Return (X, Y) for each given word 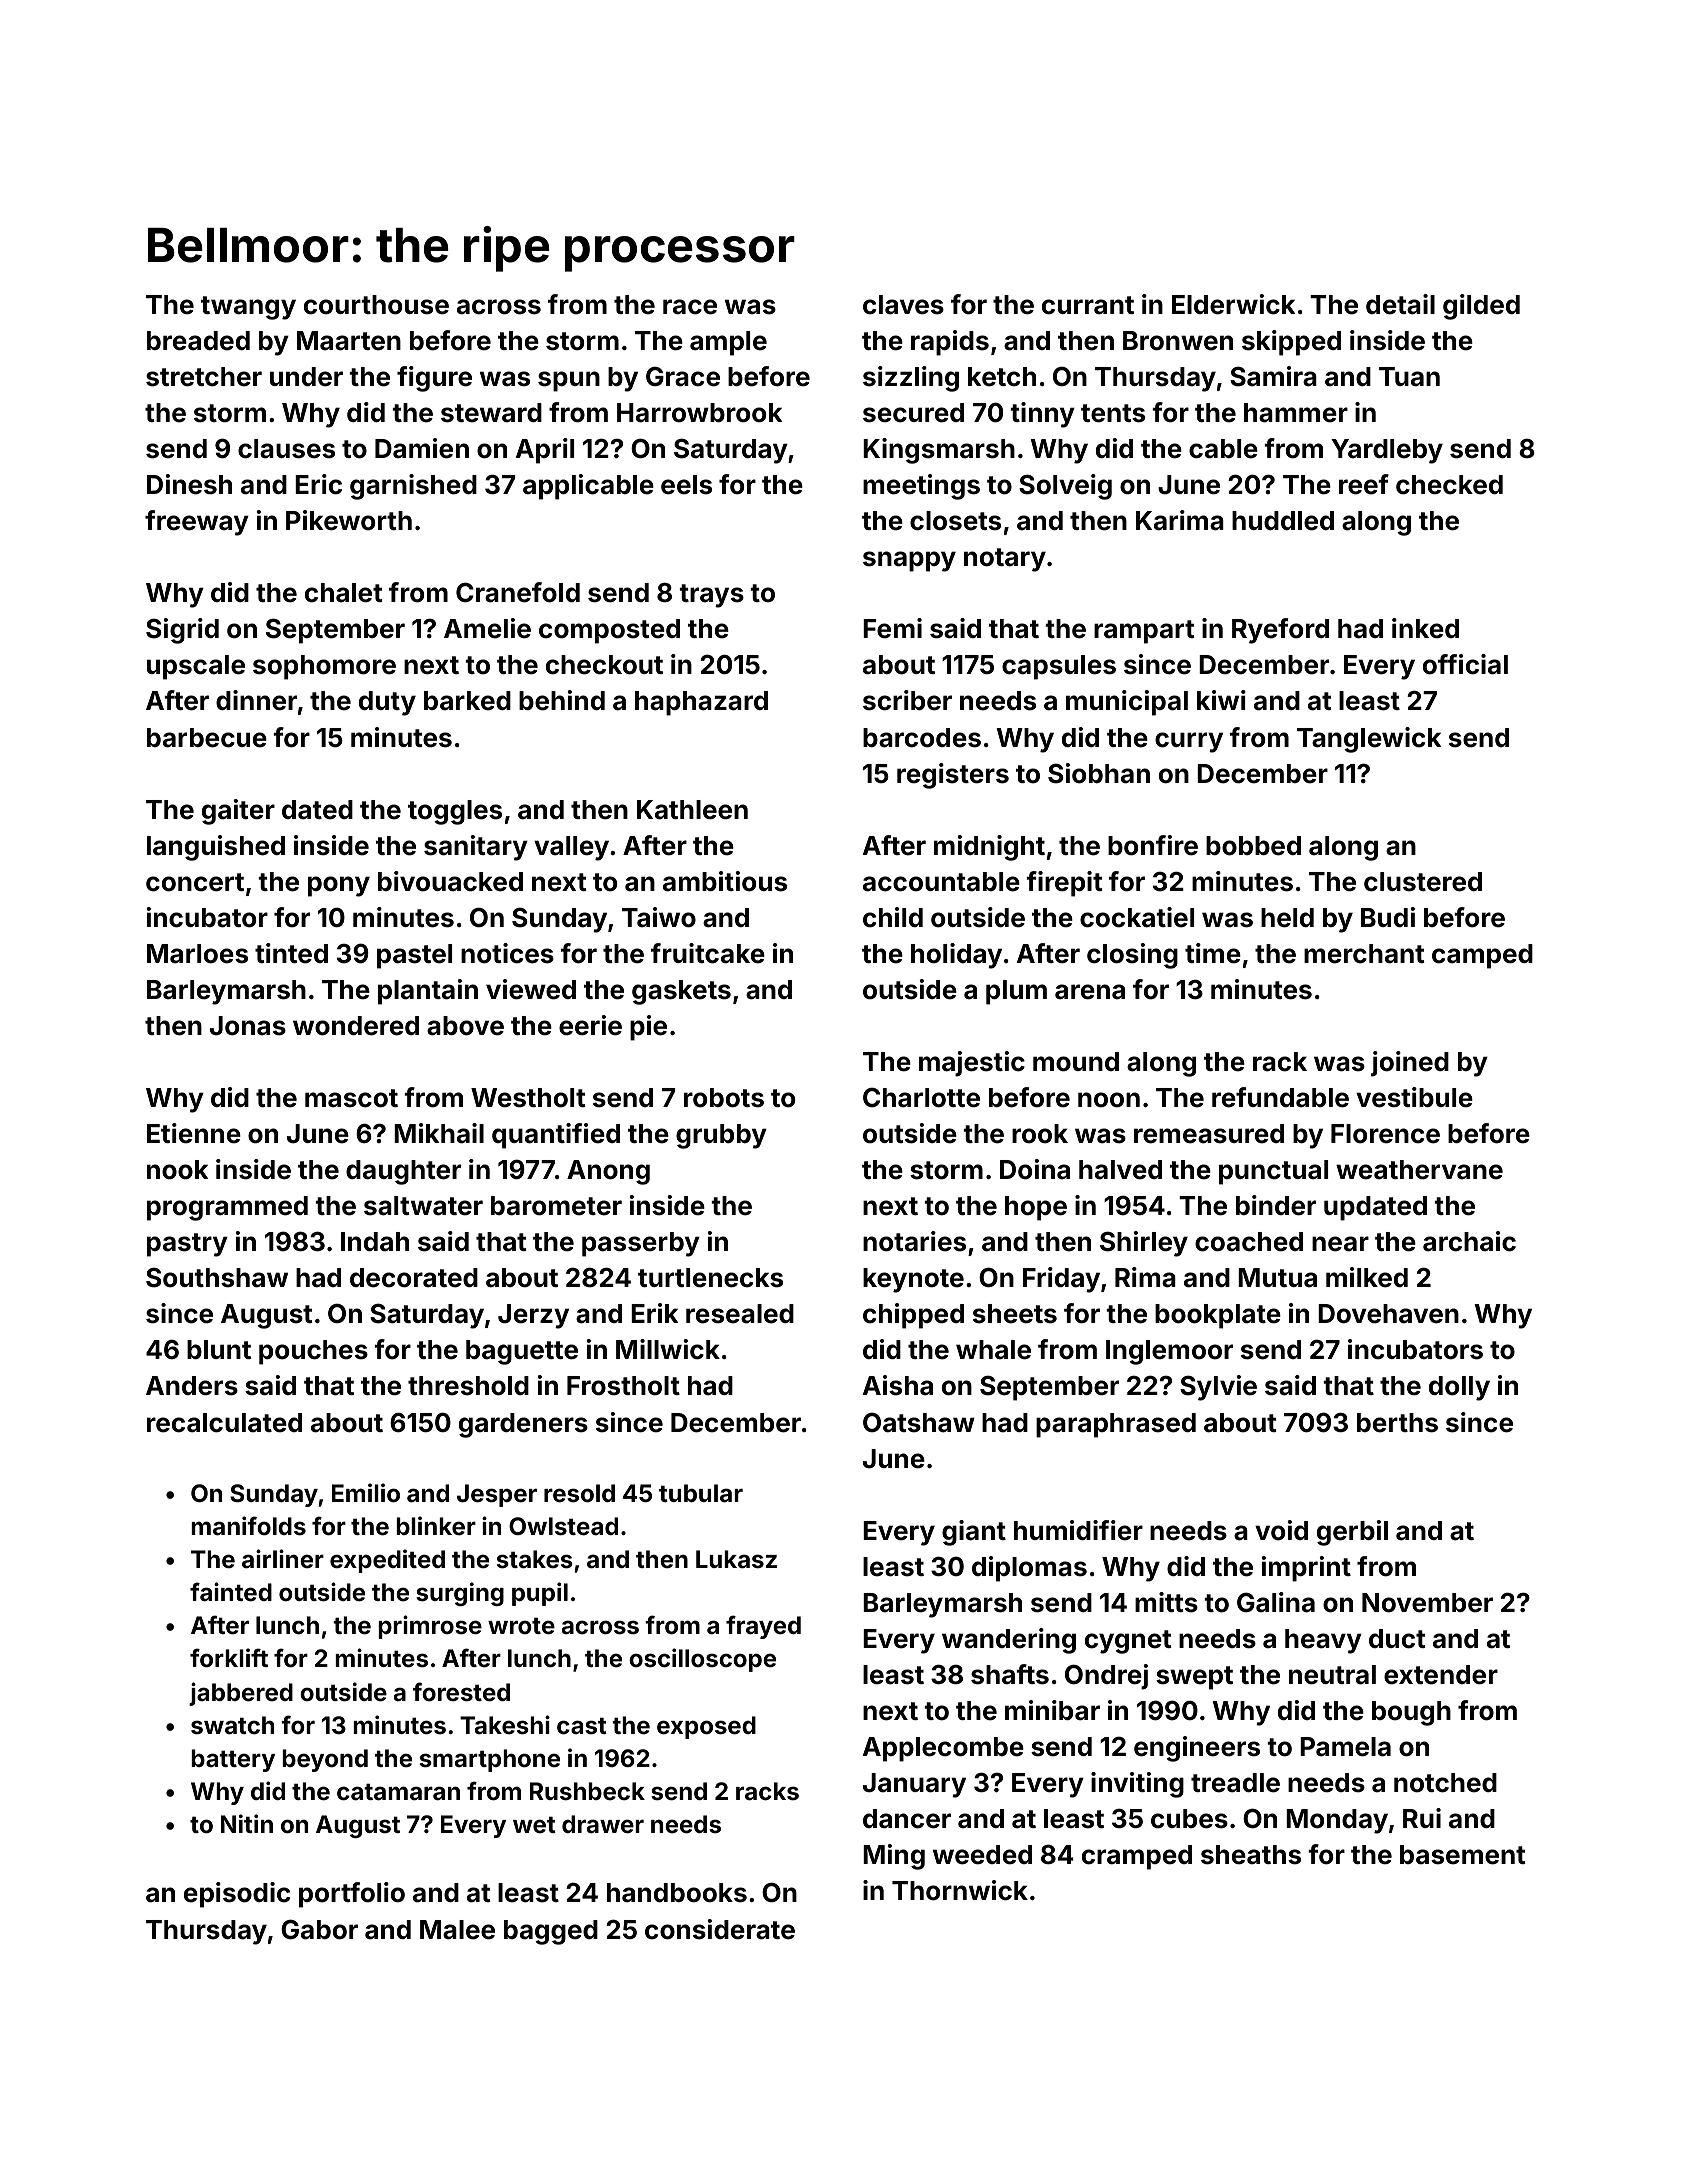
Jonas (248, 1026)
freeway (197, 523)
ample (728, 343)
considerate (720, 1929)
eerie (590, 1025)
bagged (551, 1932)
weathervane (1419, 1170)
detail (1400, 304)
